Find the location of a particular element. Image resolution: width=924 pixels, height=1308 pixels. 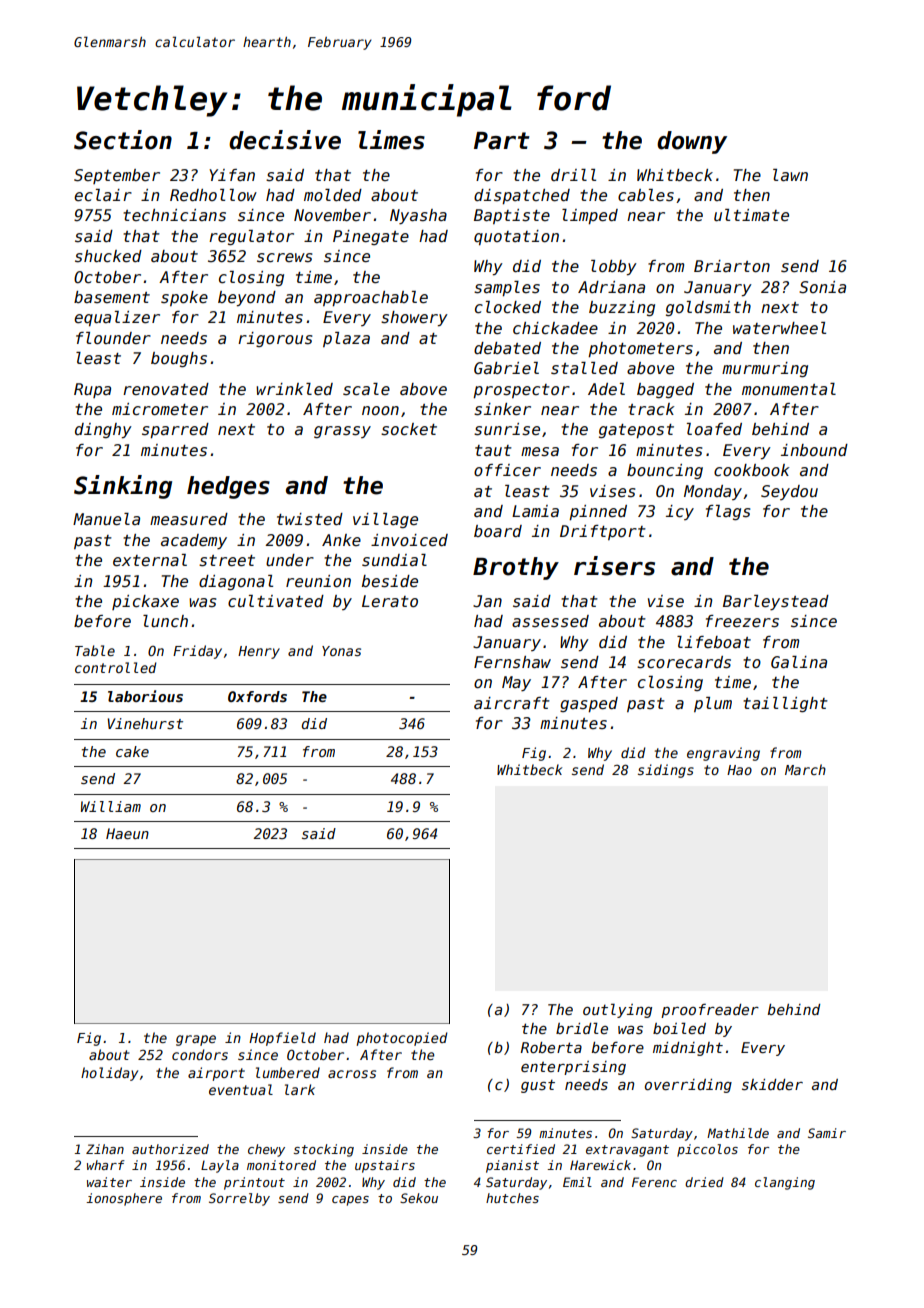

risers is located at coordinates (614, 566).
